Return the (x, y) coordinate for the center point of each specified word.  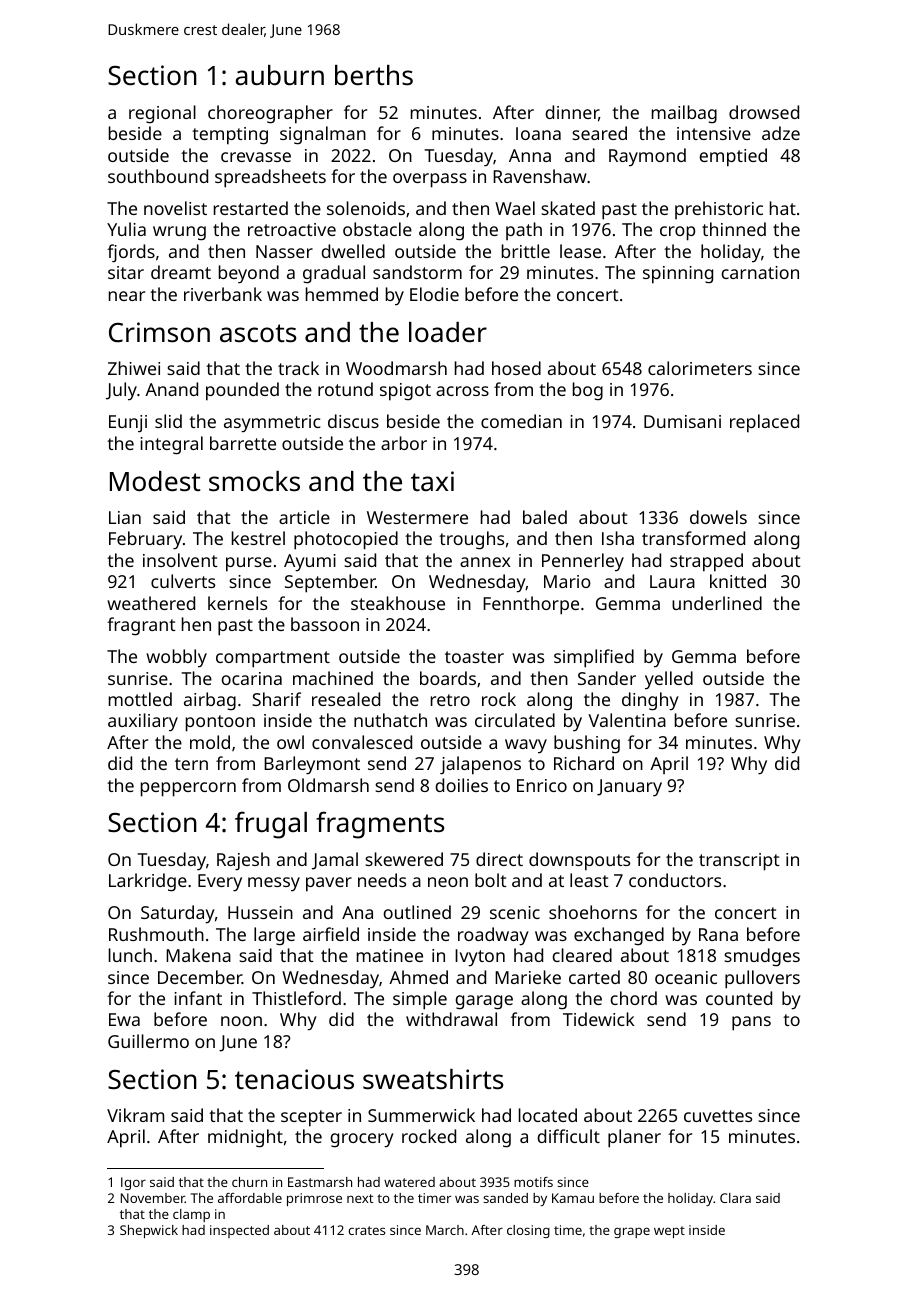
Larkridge (148, 882)
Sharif (276, 699)
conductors (675, 880)
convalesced (362, 742)
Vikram (135, 1115)
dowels (718, 517)
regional (162, 114)
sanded (505, 1198)
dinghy (650, 701)
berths (374, 75)
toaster (474, 657)
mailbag (684, 114)
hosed (516, 368)
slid (168, 421)
